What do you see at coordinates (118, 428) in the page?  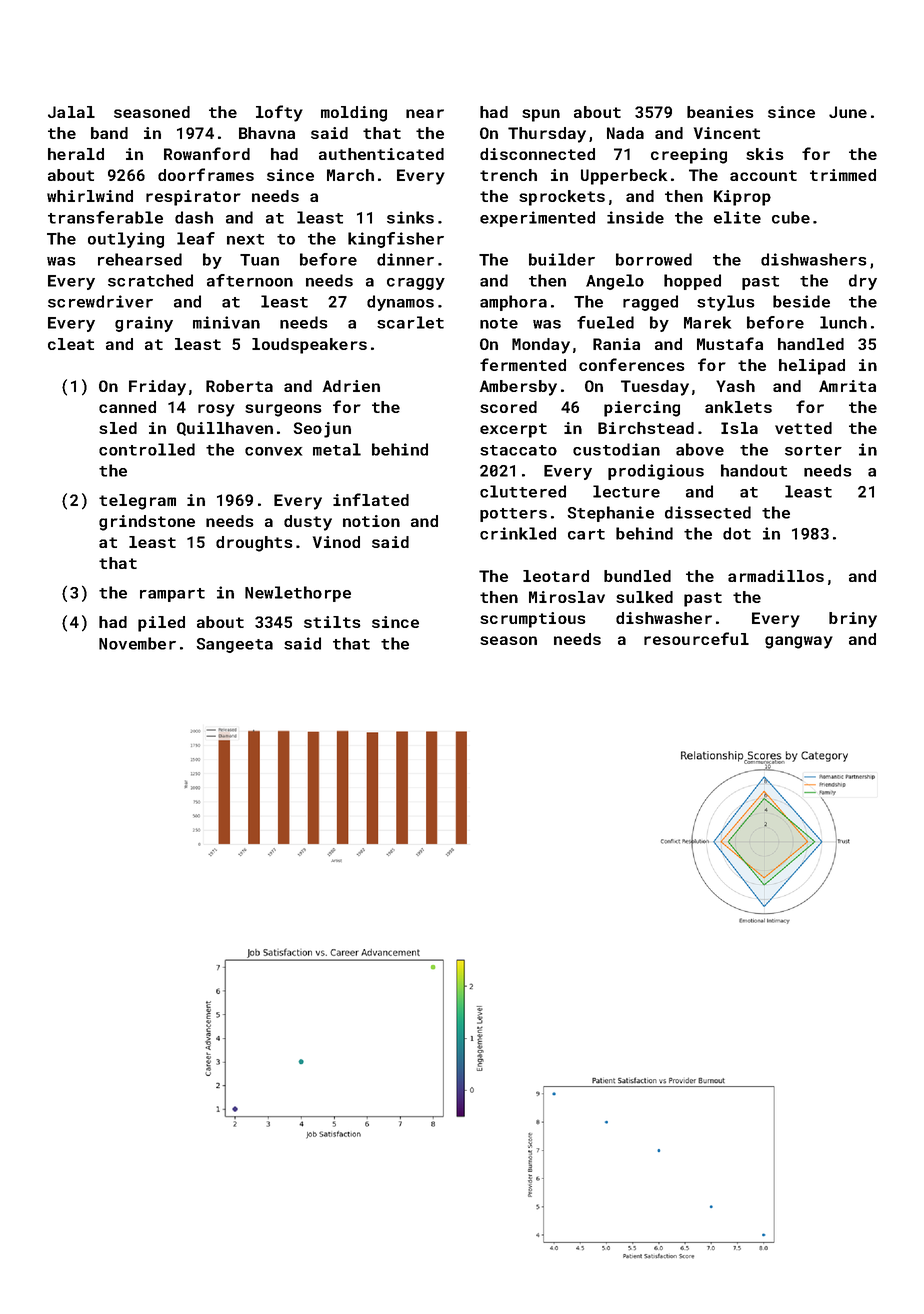 I see `sled` at bounding box center [118, 428].
